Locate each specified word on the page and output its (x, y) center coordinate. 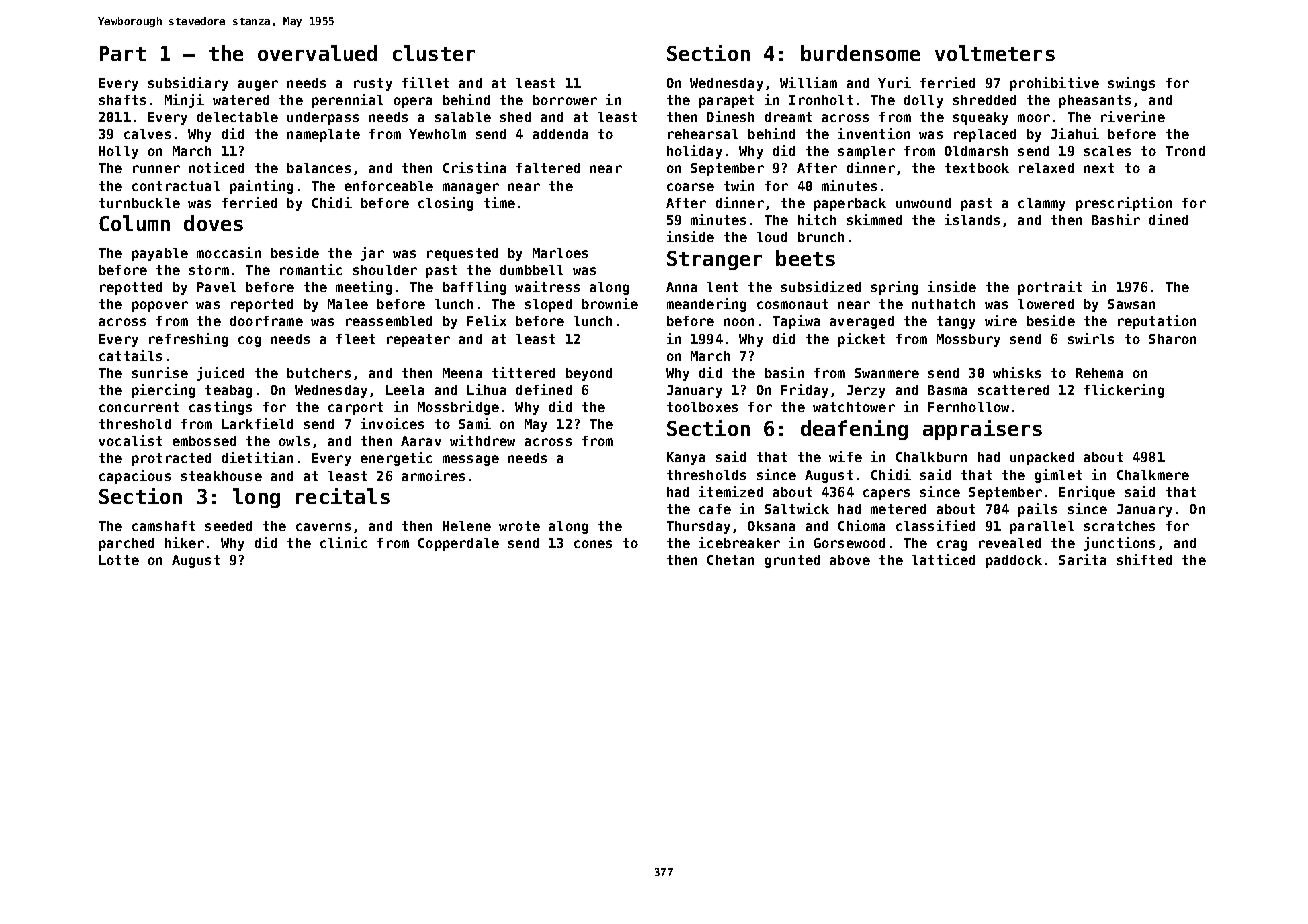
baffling (474, 288)
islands (972, 219)
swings (1131, 84)
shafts (122, 100)
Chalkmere (1153, 475)
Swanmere (887, 373)
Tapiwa (796, 322)
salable (463, 117)
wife (845, 456)
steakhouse (221, 476)
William (808, 82)
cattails (130, 355)
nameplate (323, 135)
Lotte (119, 560)
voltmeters (995, 53)
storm (209, 270)
